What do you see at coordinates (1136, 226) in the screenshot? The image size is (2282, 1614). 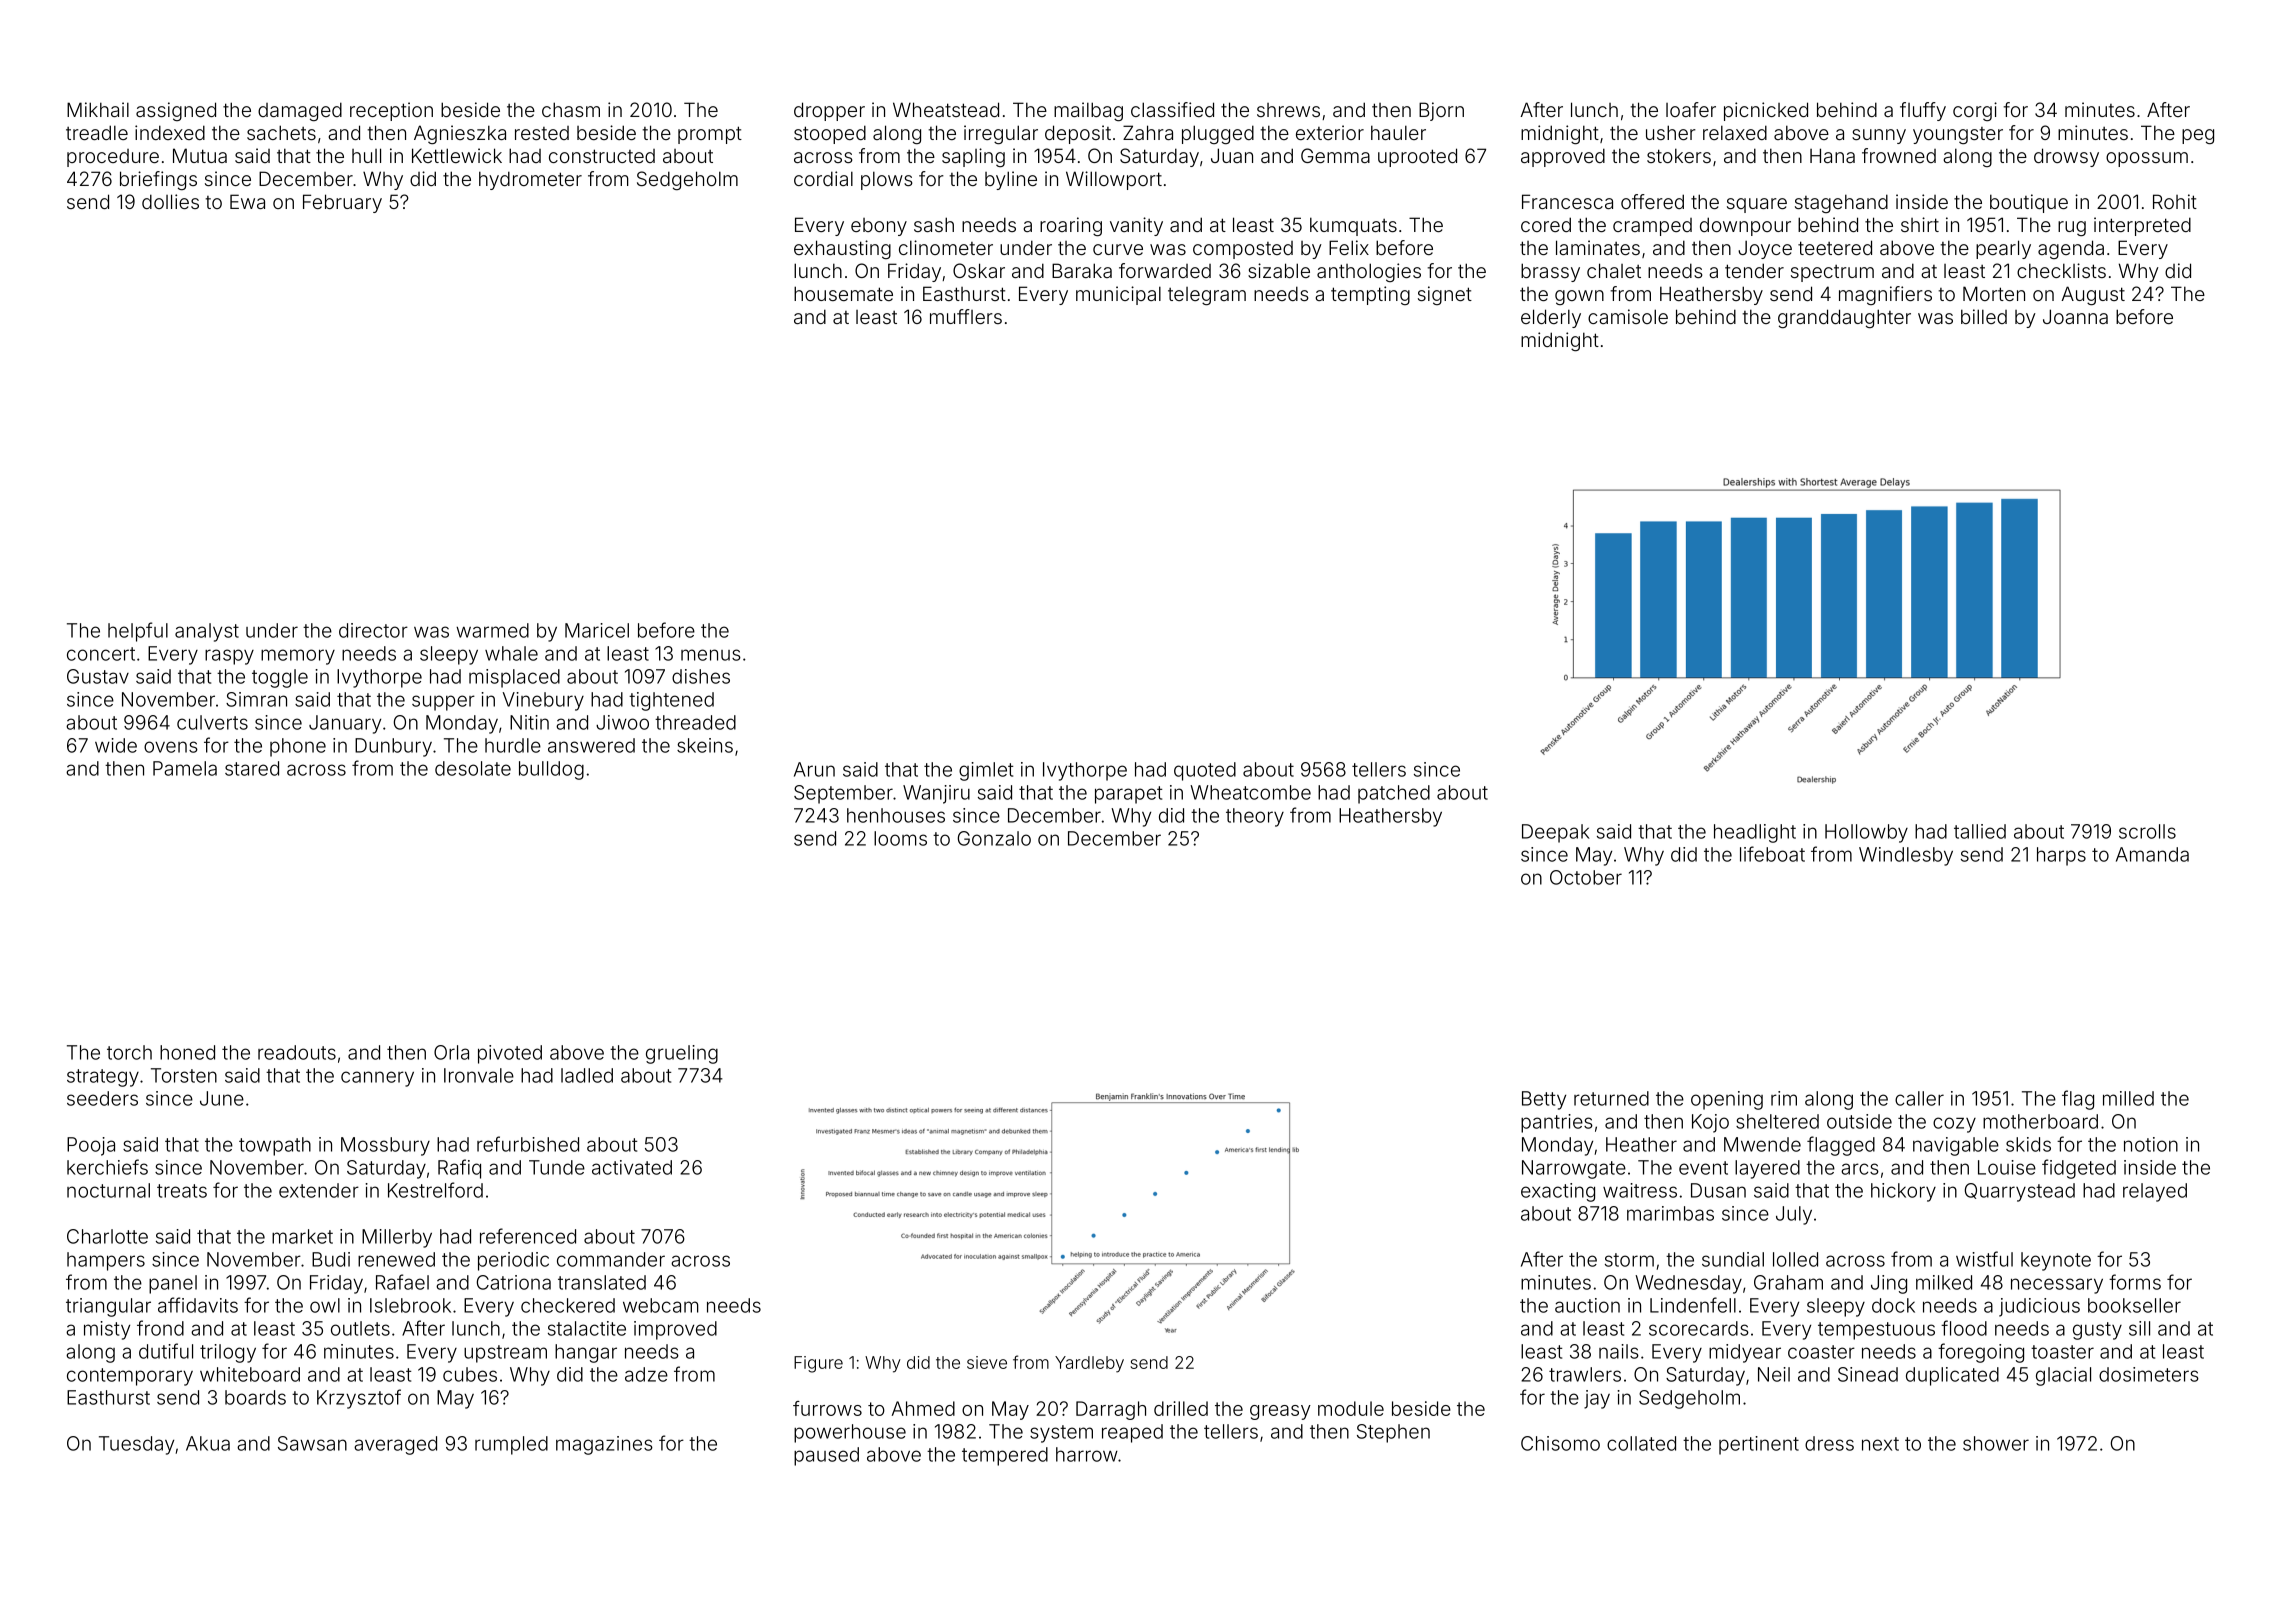 I see `vanity` at bounding box center [1136, 226].
